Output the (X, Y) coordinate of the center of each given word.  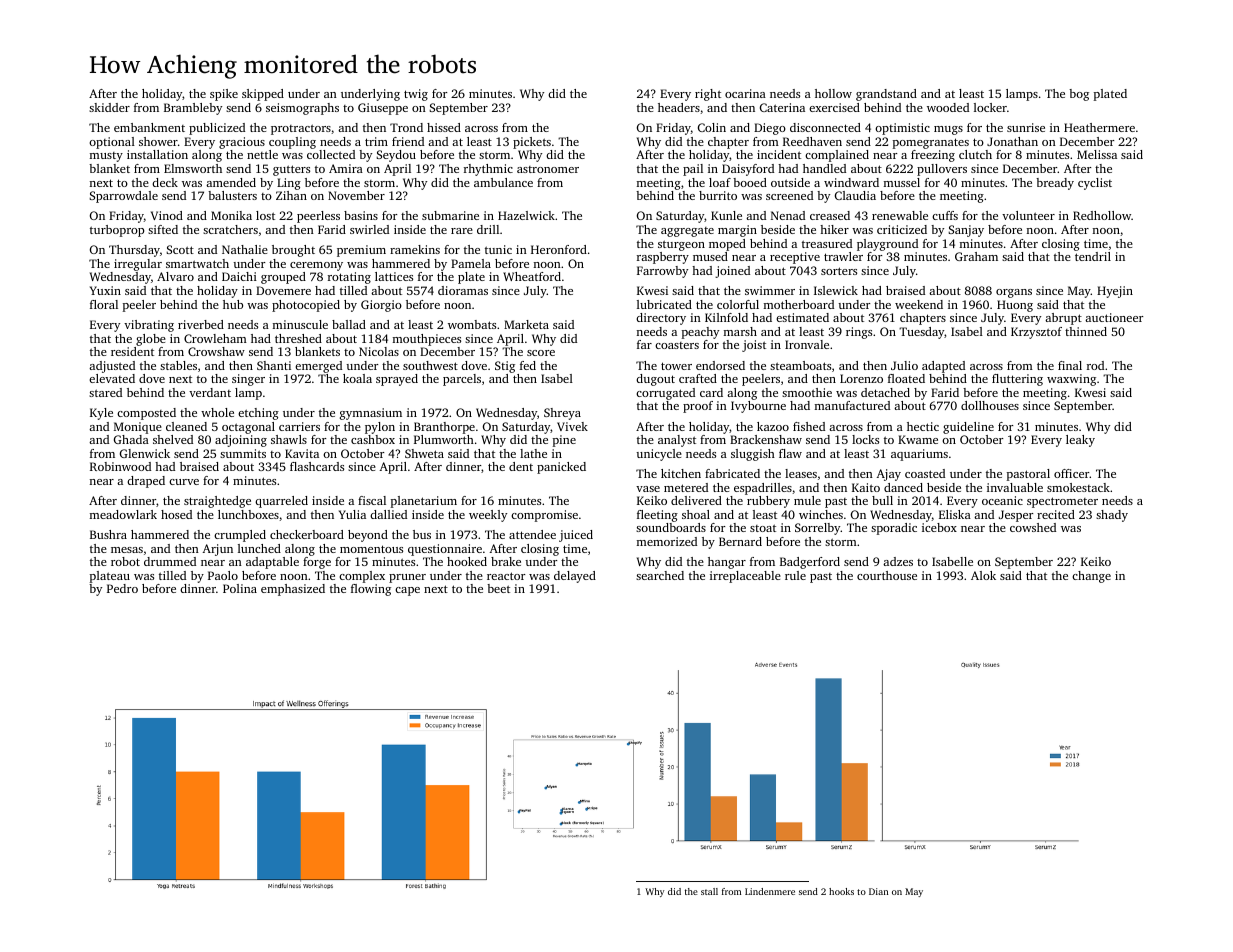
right (708, 95)
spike (224, 95)
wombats (472, 324)
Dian (878, 891)
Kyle (101, 414)
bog (1079, 95)
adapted (943, 367)
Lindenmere (770, 891)
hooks (841, 891)
